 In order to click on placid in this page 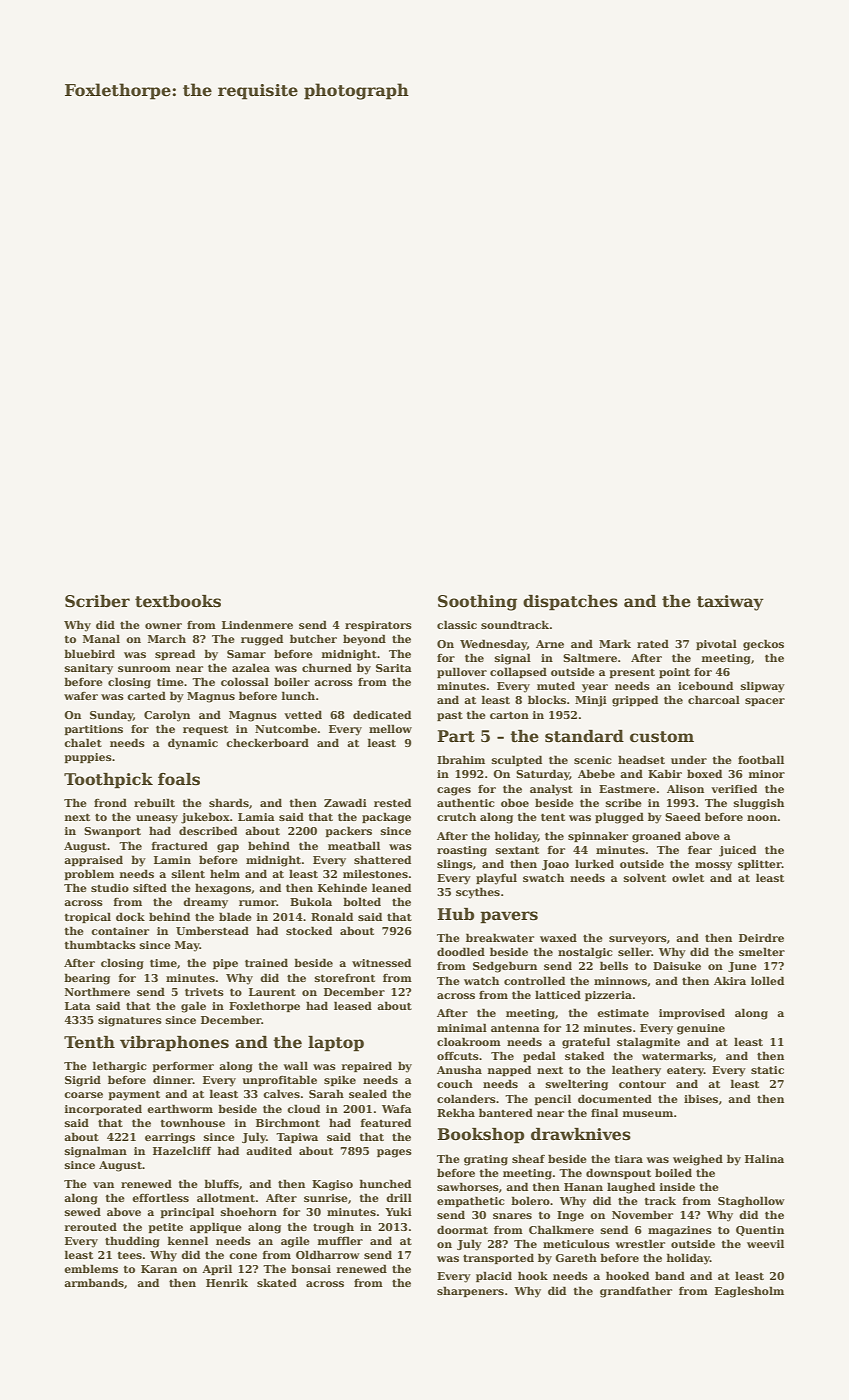, I will do `click(494, 1276)`.
